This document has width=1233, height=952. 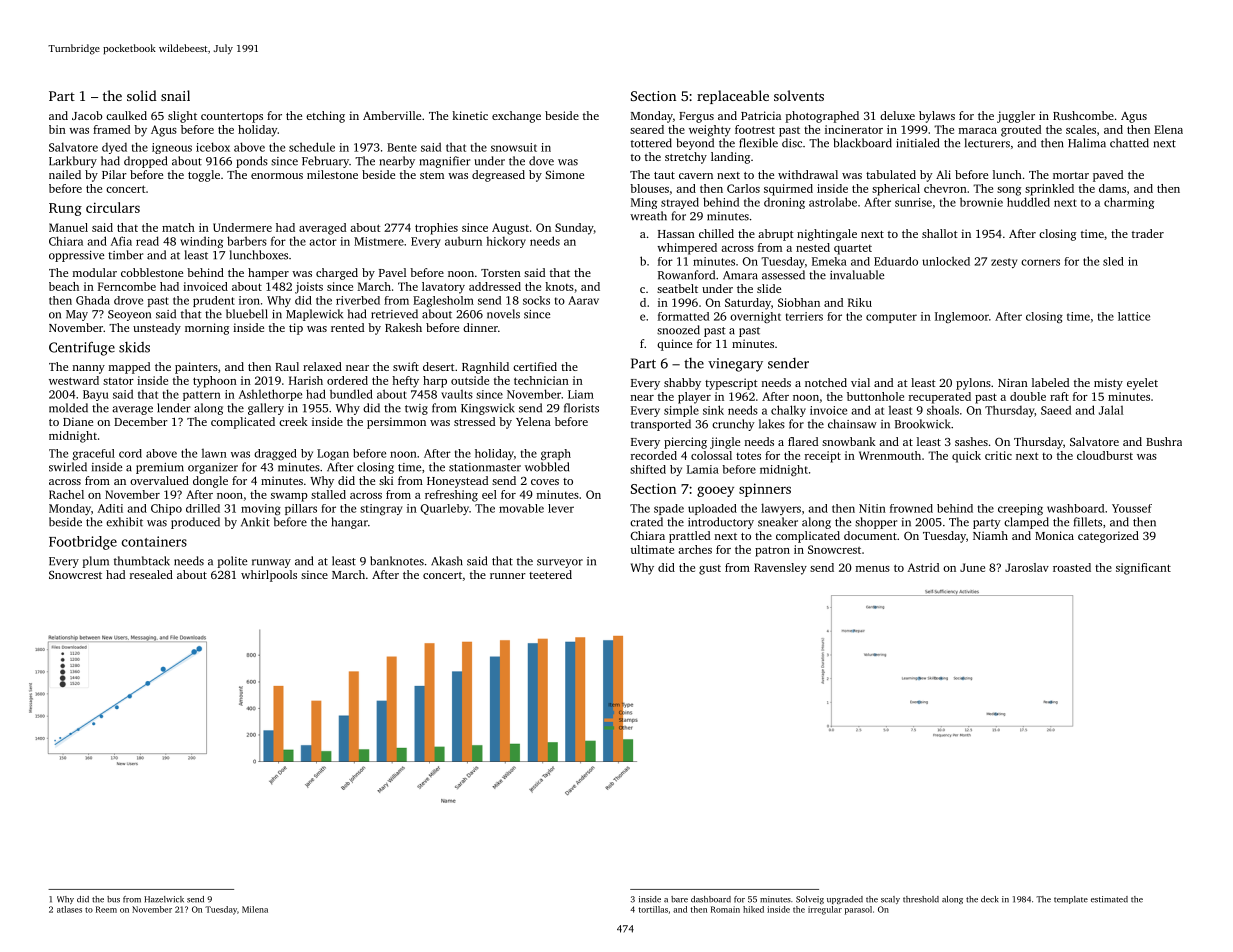 What do you see at coordinates (962, 317) in the document?
I see `Inglemoor` at bounding box center [962, 317].
